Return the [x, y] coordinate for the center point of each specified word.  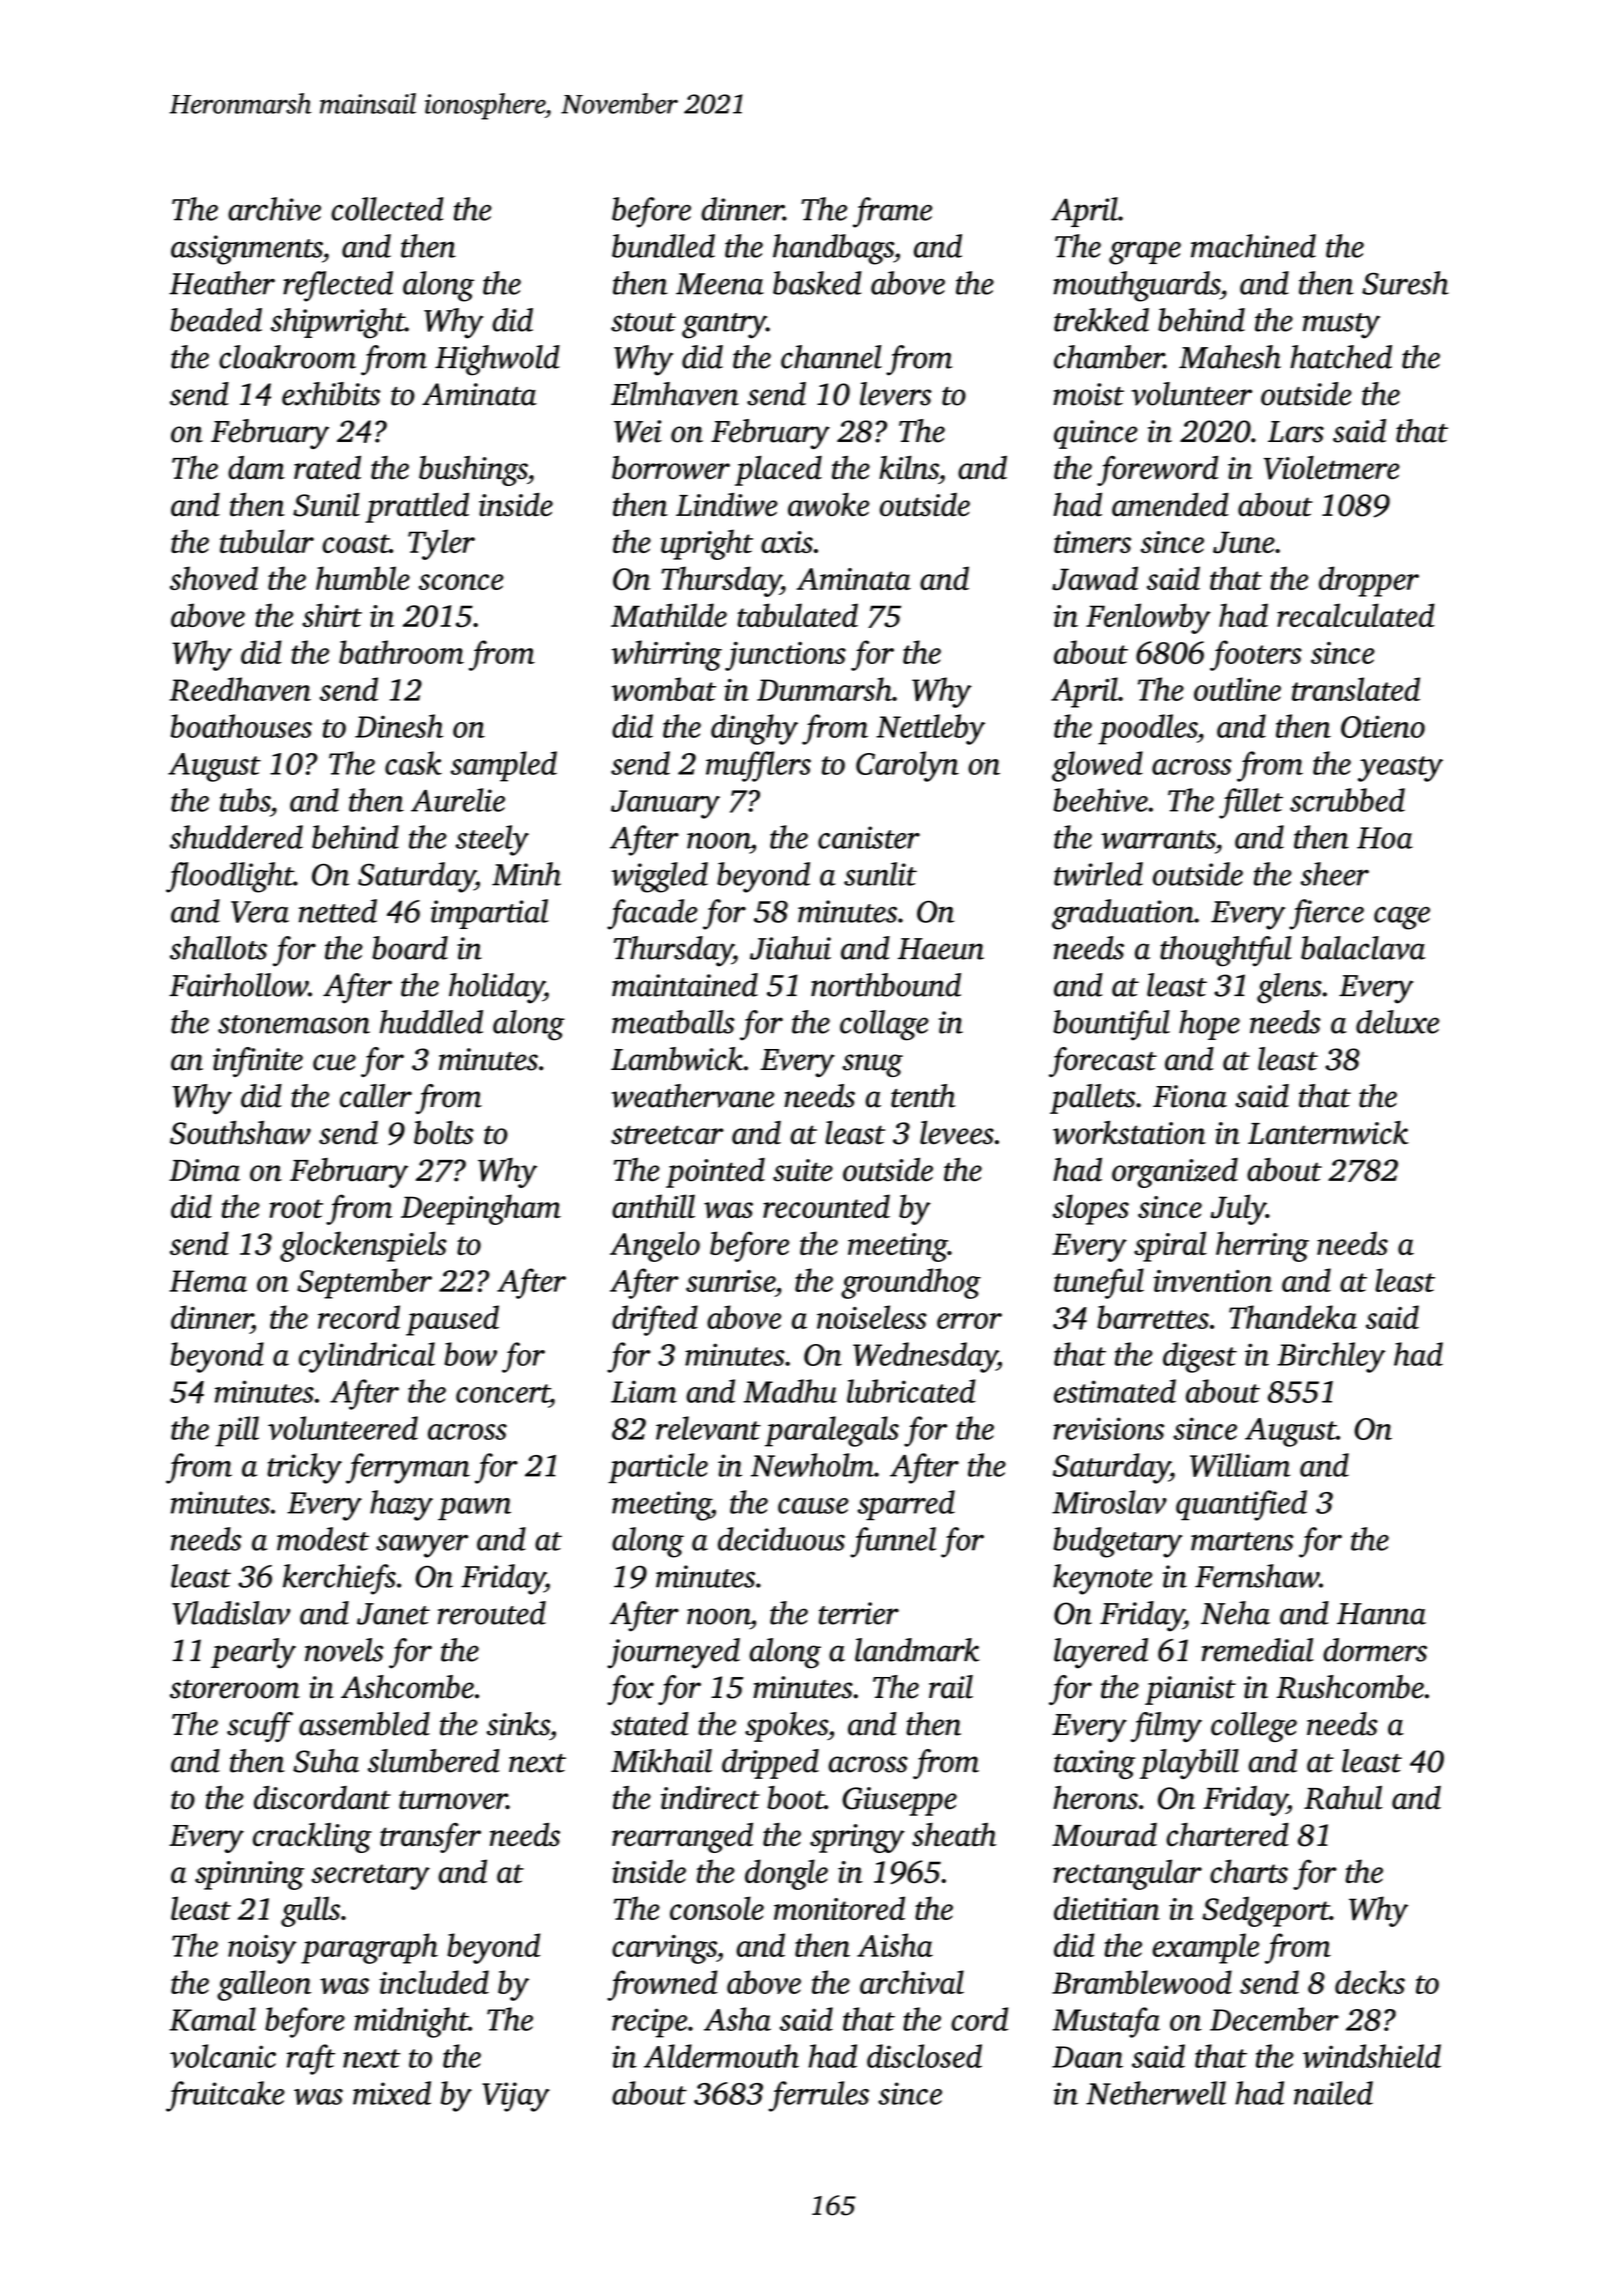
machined [1253, 246]
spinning [249, 1875]
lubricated [911, 1391]
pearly [253, 1653]
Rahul [1343, 1798]
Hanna [1381, 1614]
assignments [246, 250]
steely [492, 840]
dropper [1369, 581]
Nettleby [930, 729]
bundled [663, 246]
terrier [859, 1613]
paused [452, 1320]
